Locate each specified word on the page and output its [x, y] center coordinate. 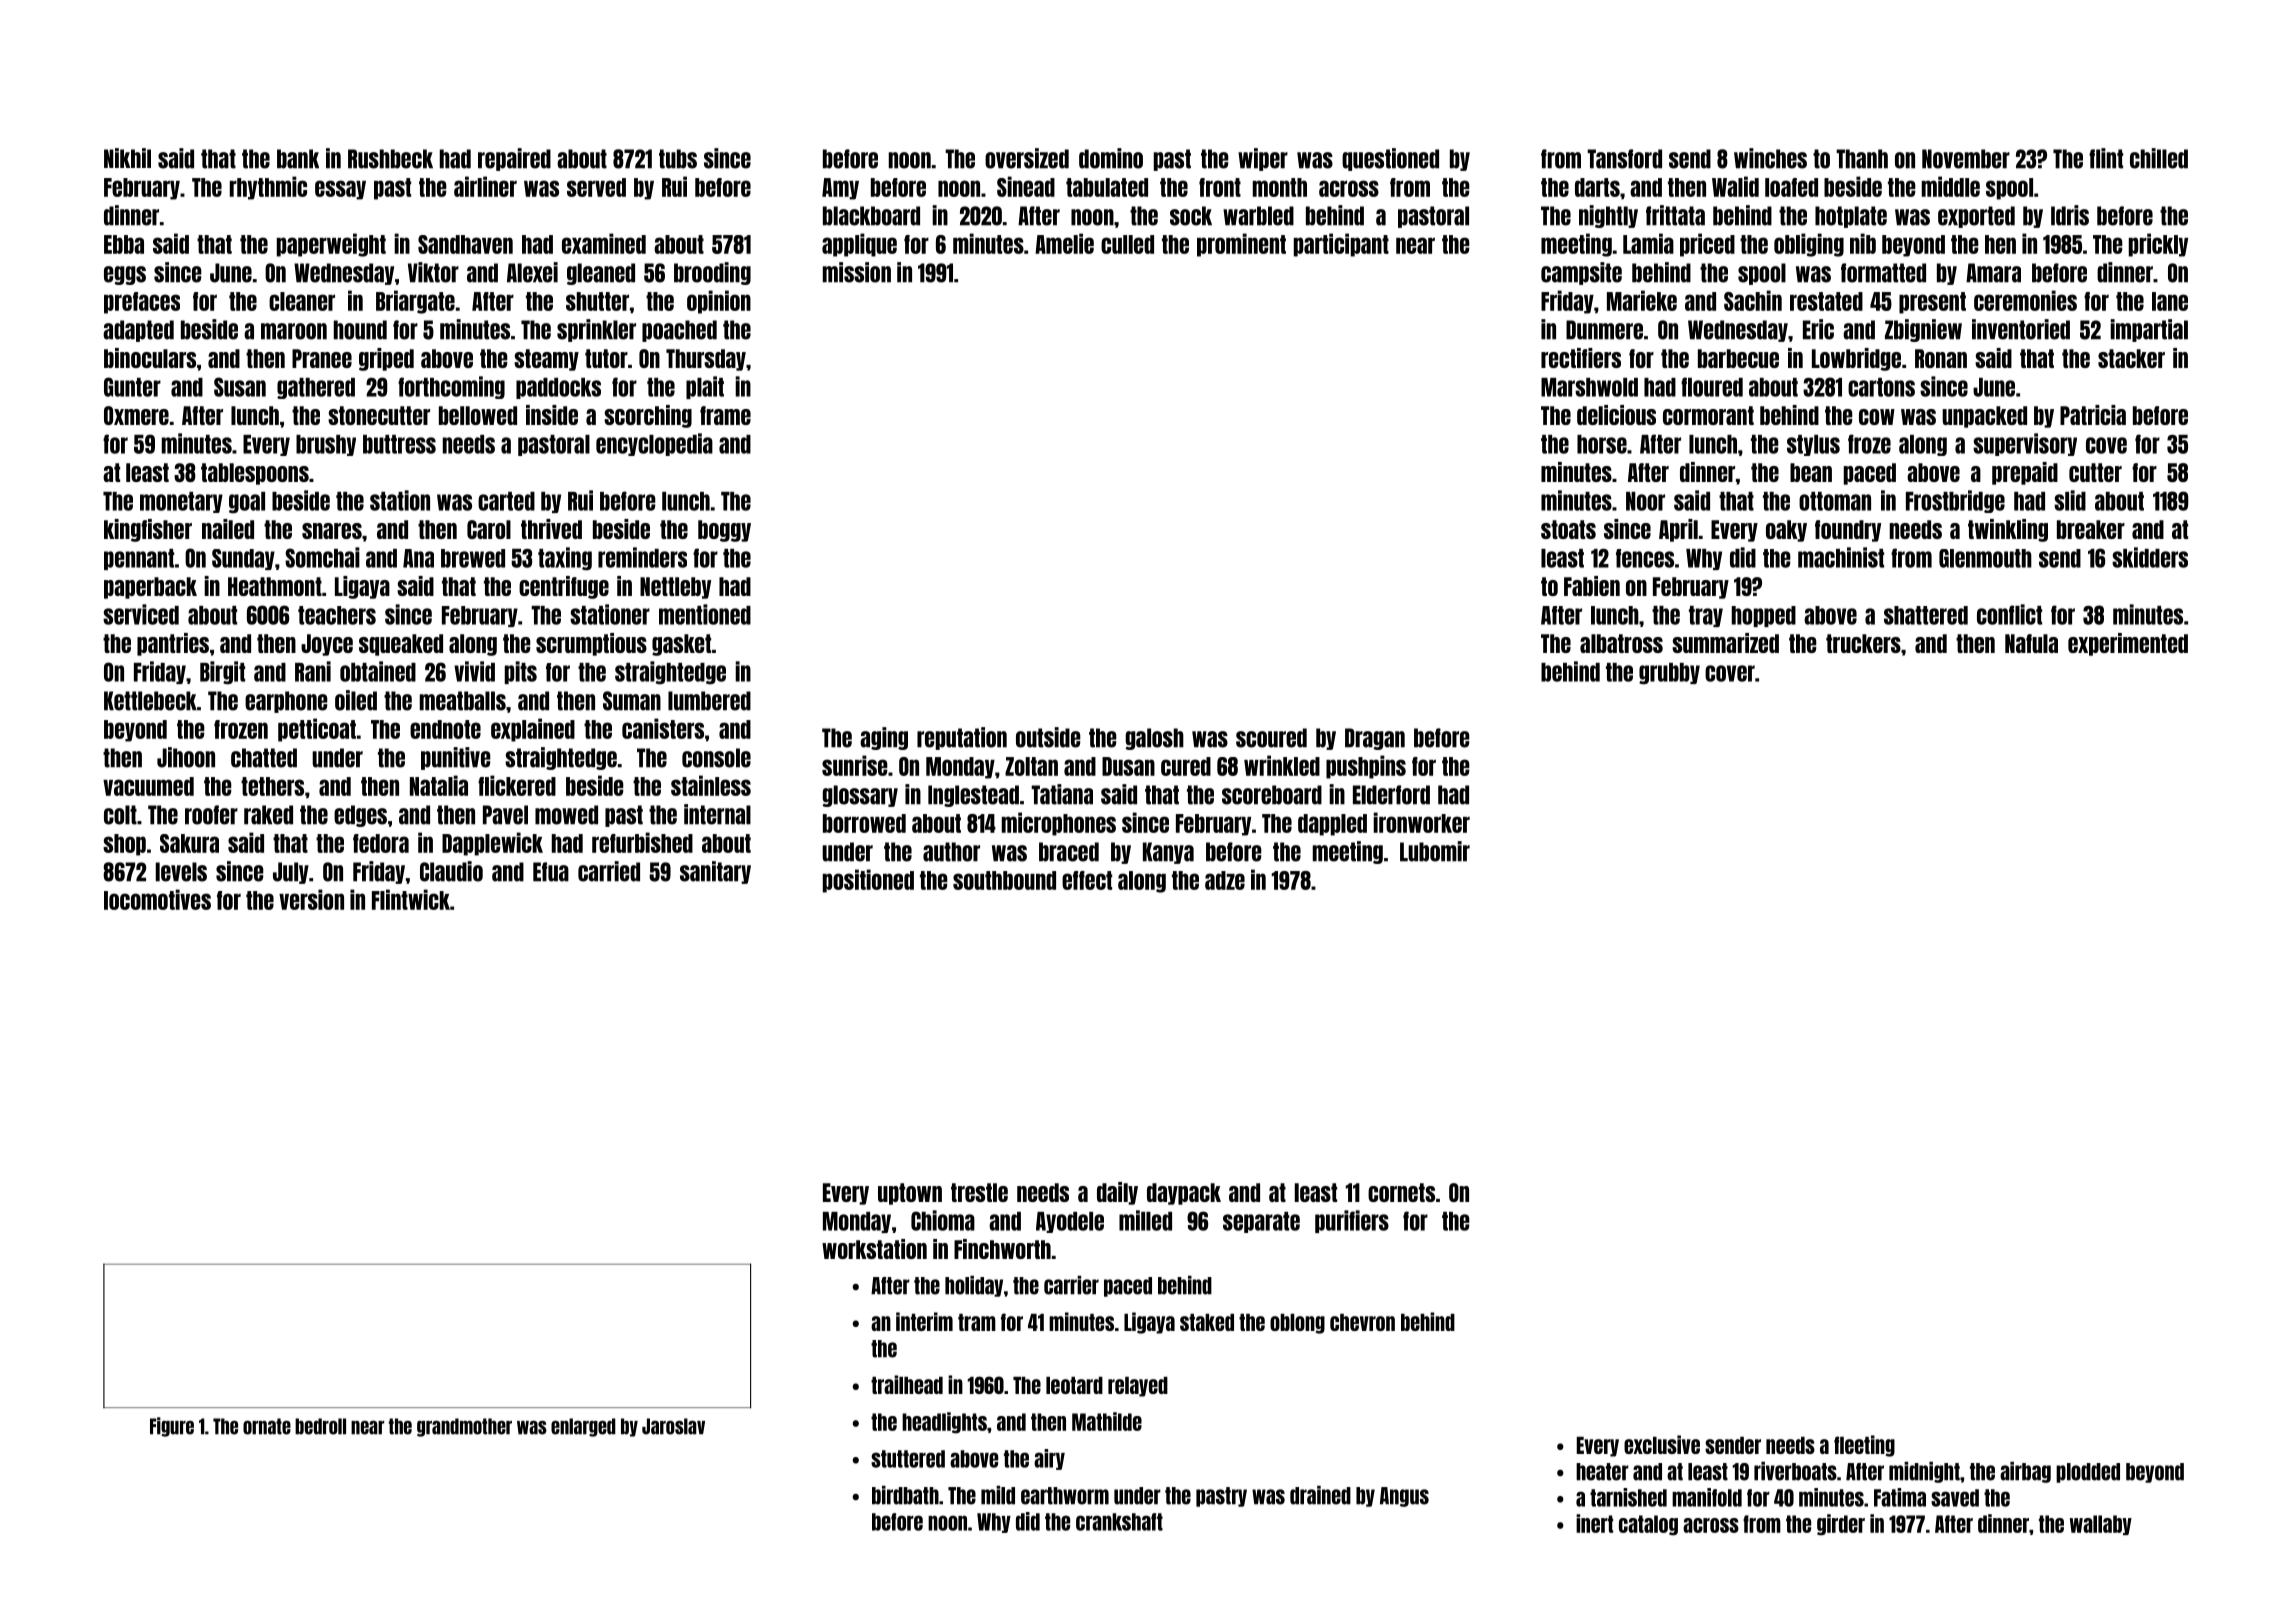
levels [181, 872]
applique [859, 245]
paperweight [331, 245]
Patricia [2093, 415]
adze [1225, 880]
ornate [267, 1426]
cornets [1401, 1192]
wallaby [2101, 1525]
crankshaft [1119, 1522]
